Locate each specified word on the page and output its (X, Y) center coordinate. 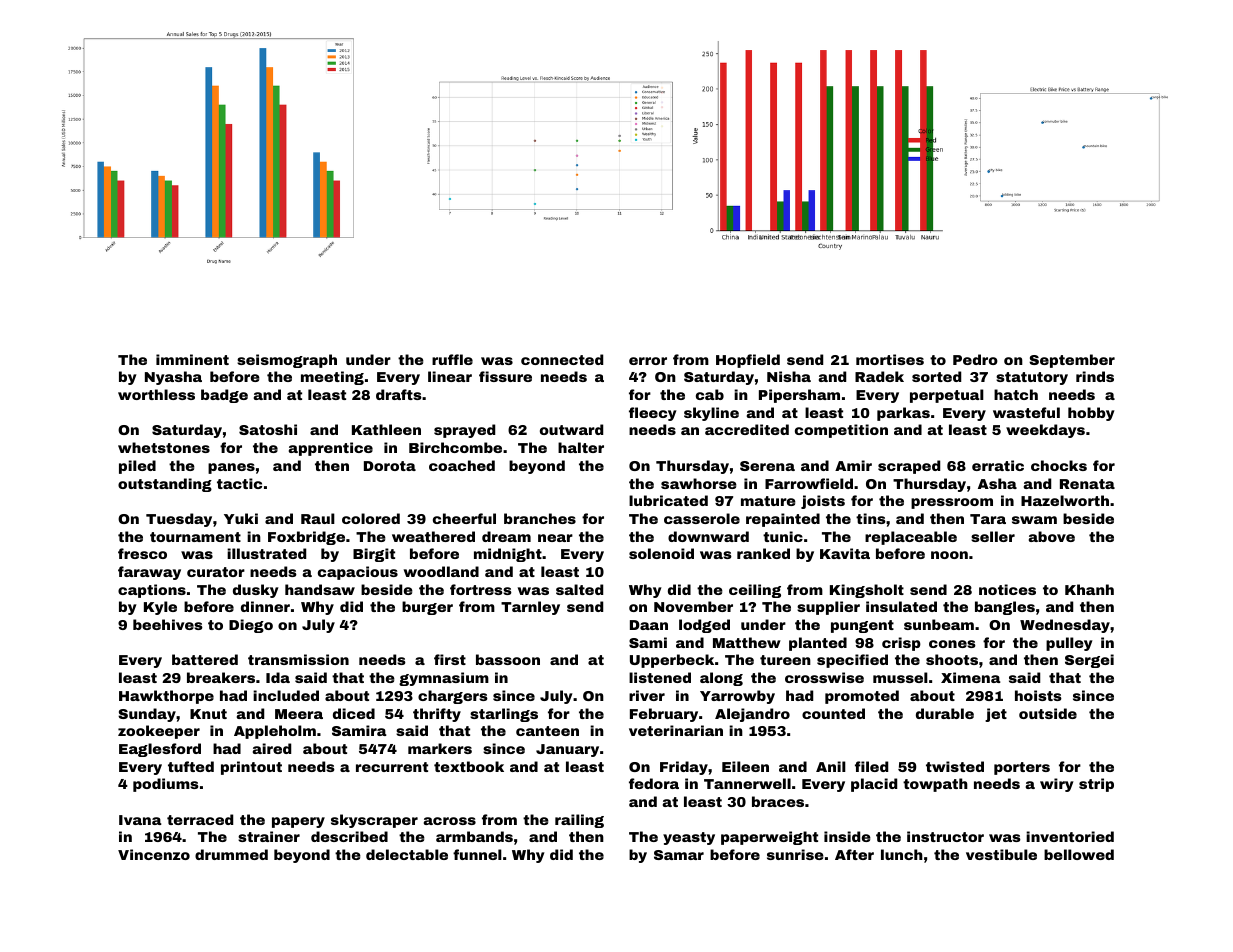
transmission (298, 659)
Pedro (975, 359)
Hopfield (748, 361)
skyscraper (374, 821)
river (647, 695)
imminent (192, 359)
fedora (654, 783)
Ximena (971, 677)
